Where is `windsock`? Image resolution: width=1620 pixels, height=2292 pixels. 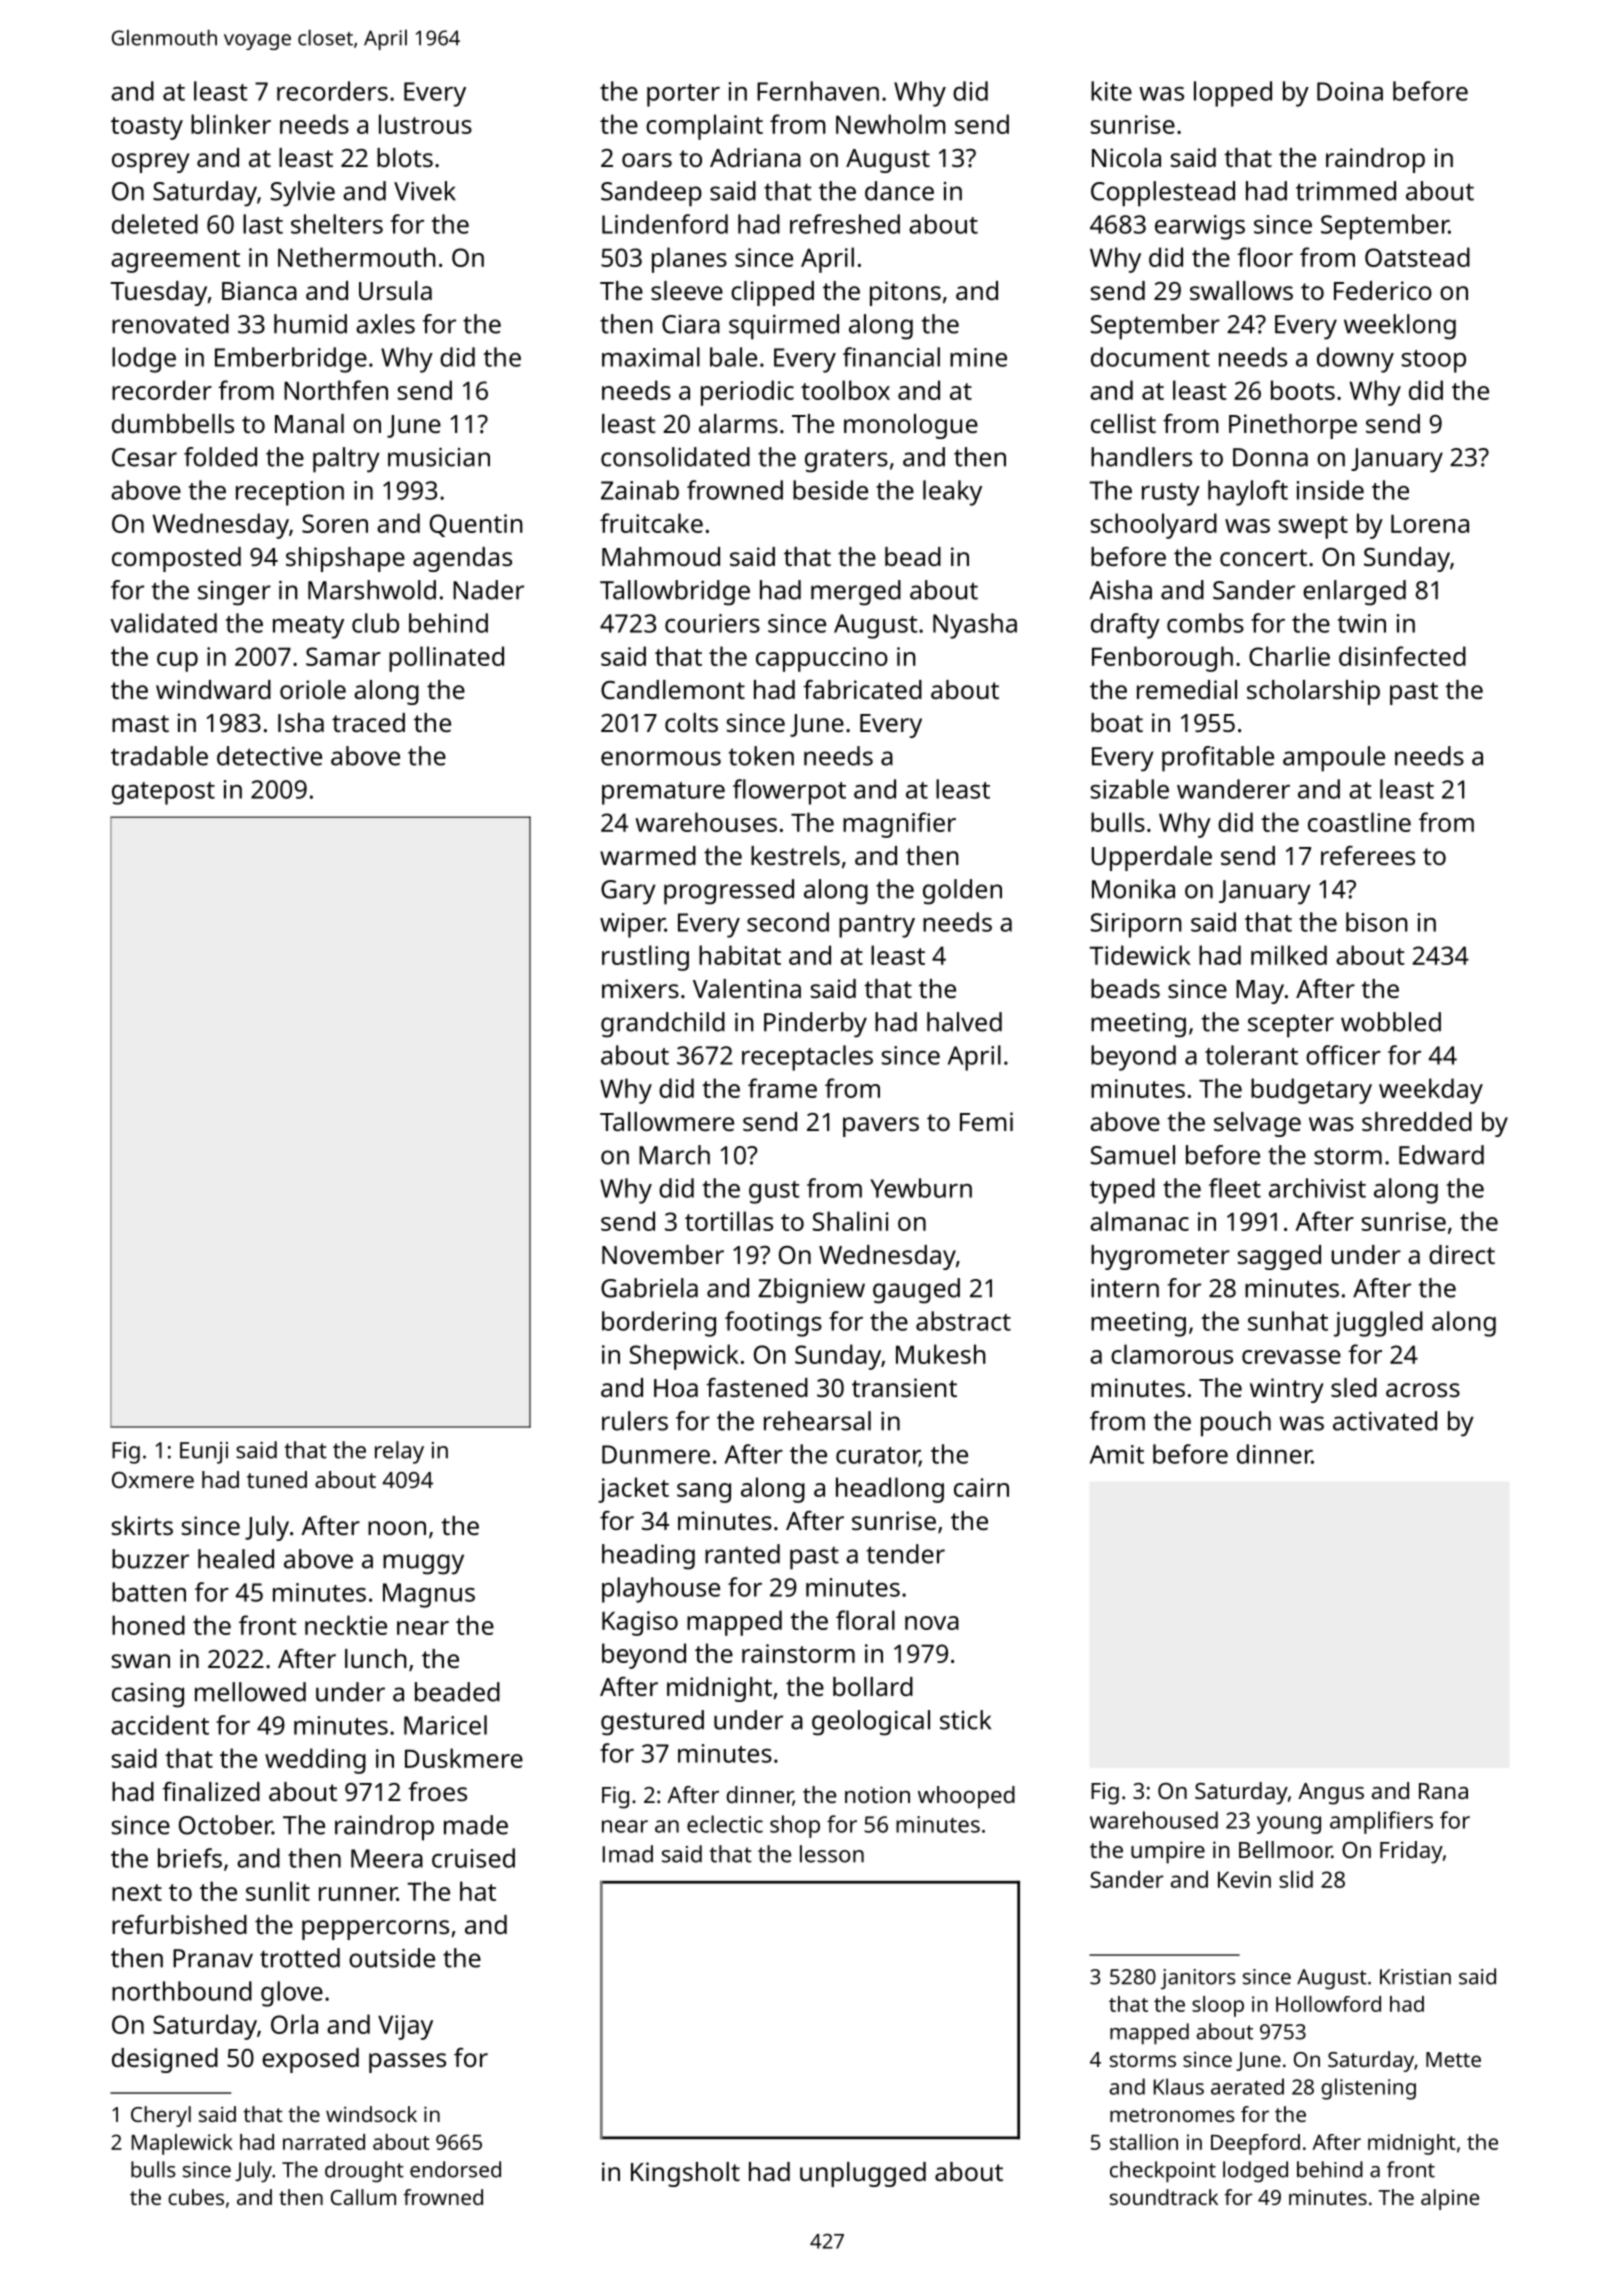
windsock is located at coordinates (371, 2114).
